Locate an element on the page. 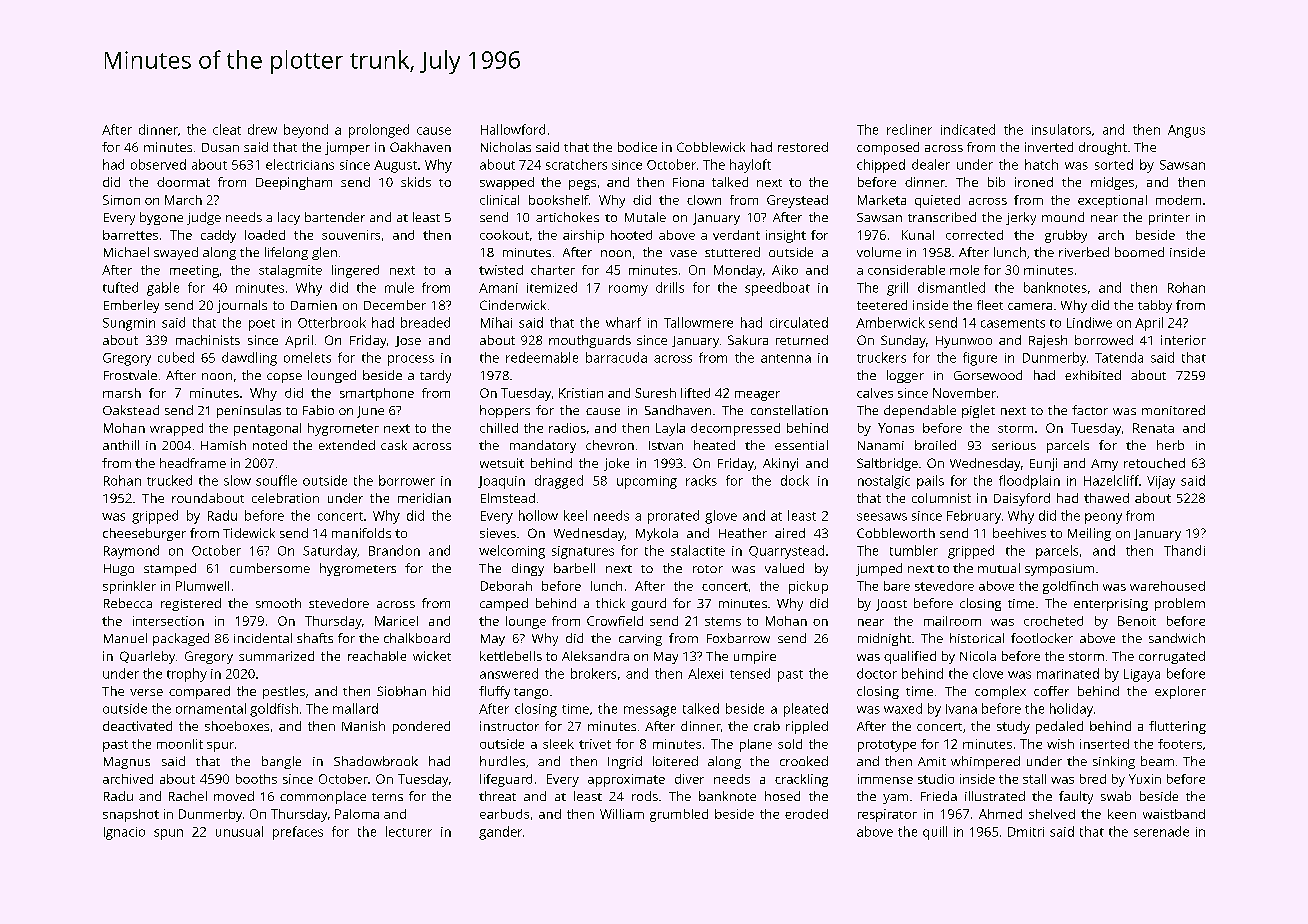  manifolds is located at coordinates (361, 533).
